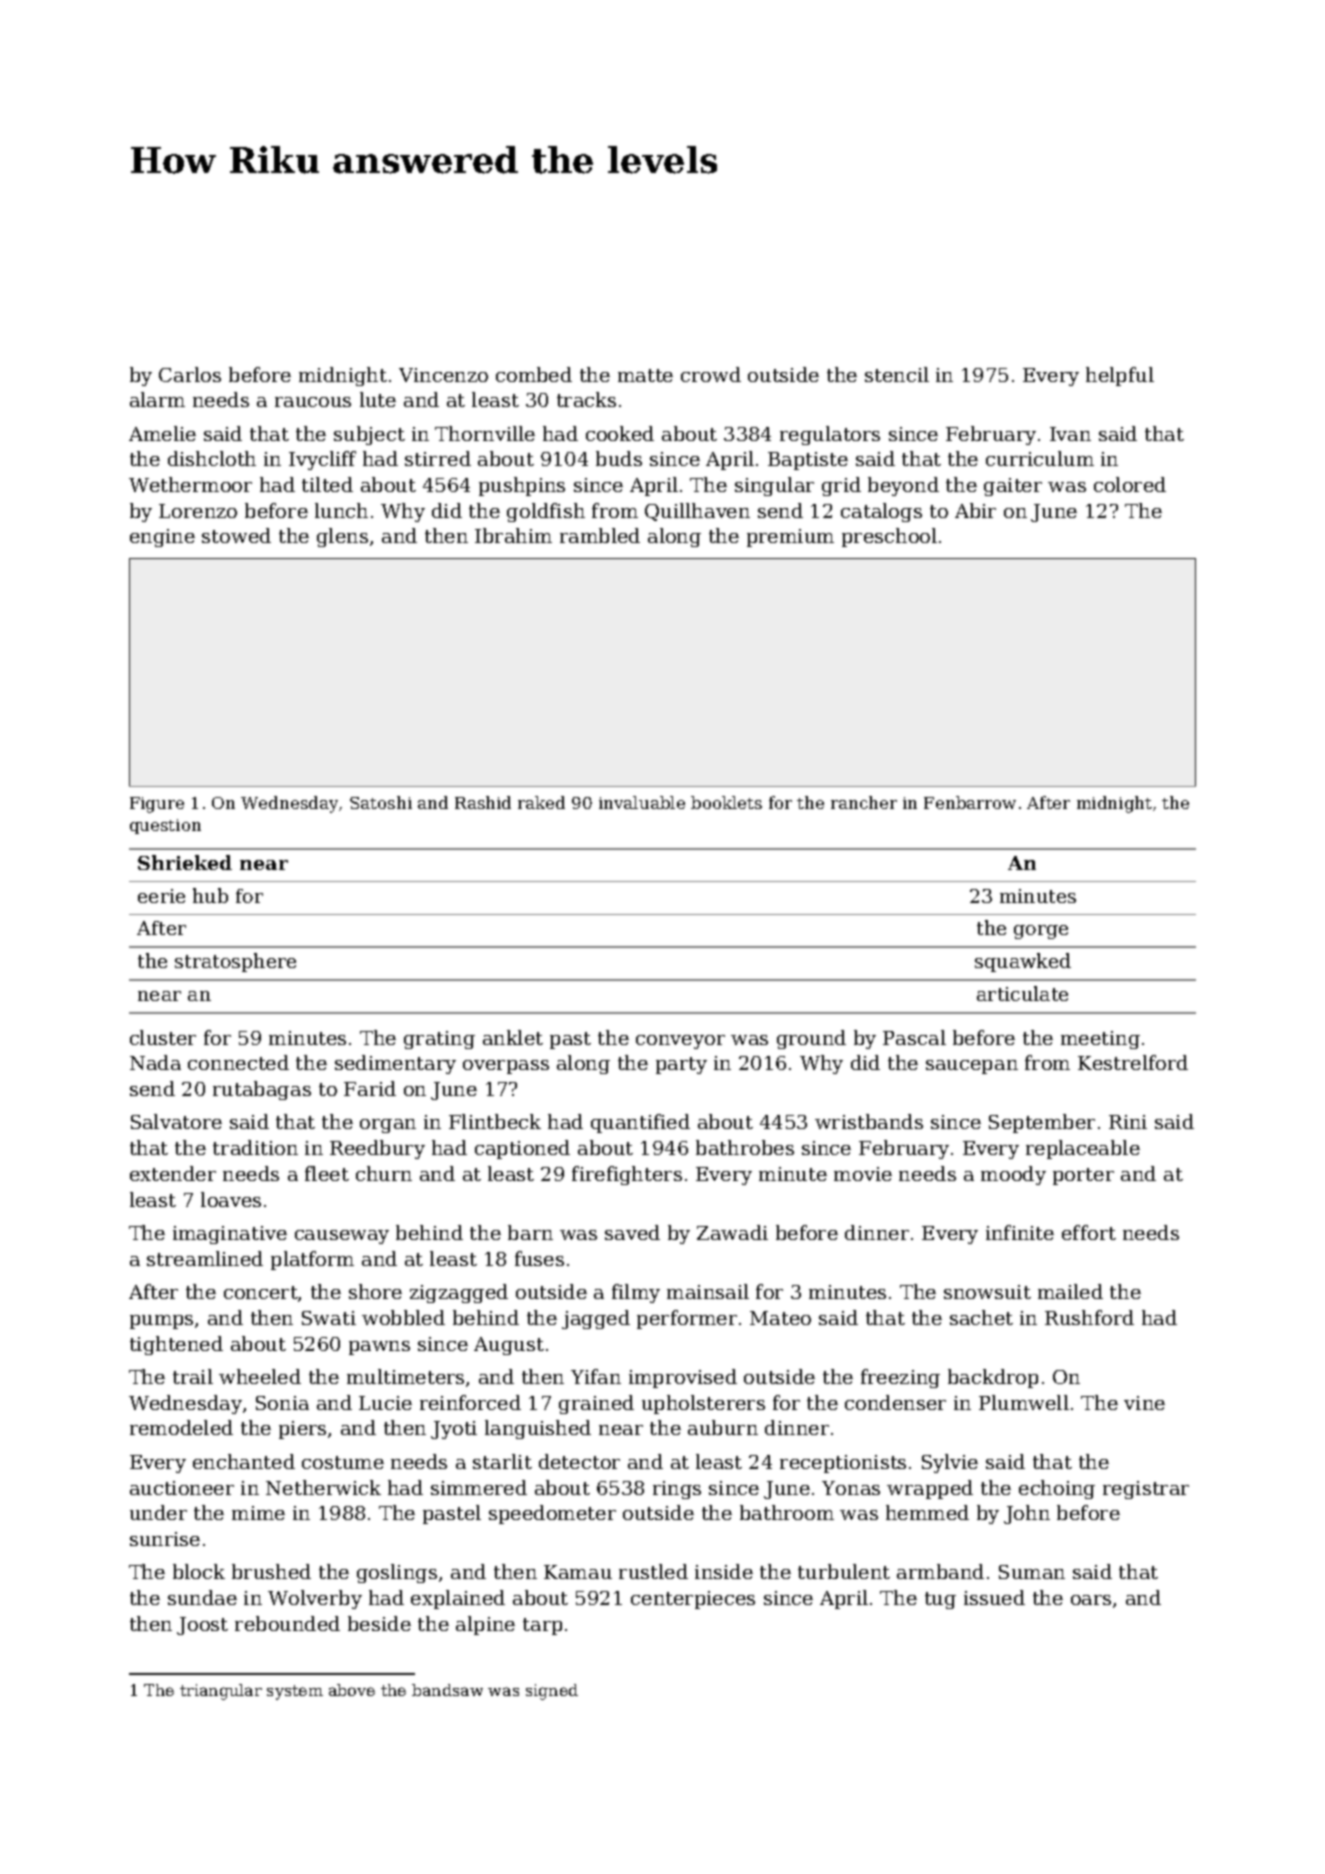 Image resolution: width=1325 pixels, height=1874 pixels. Describe the element at coordinates (538, 1429) in the page. I see `languished` at that location.
